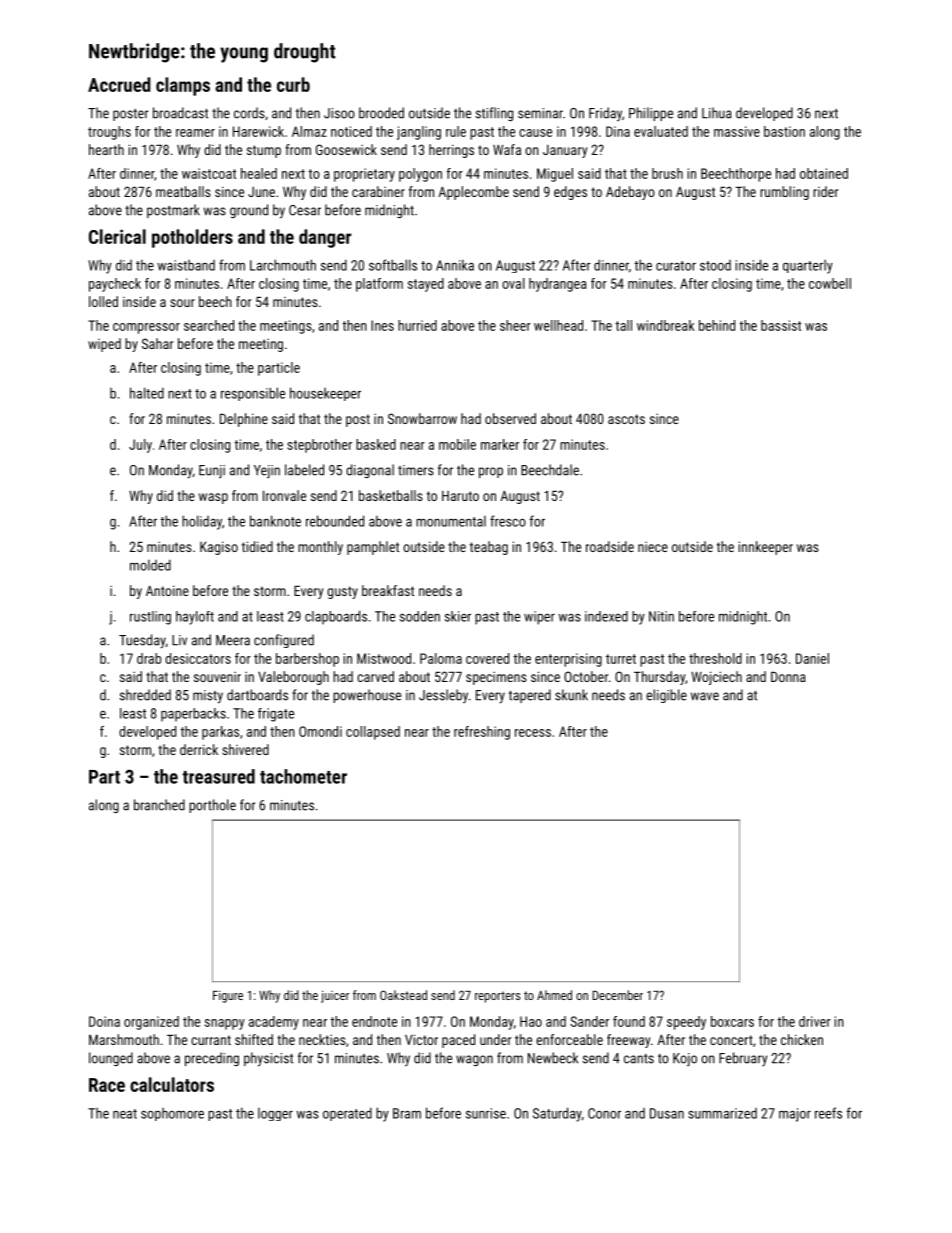 The image size is (952, 1233). I want to click on tachometer, so click(303, 776).
